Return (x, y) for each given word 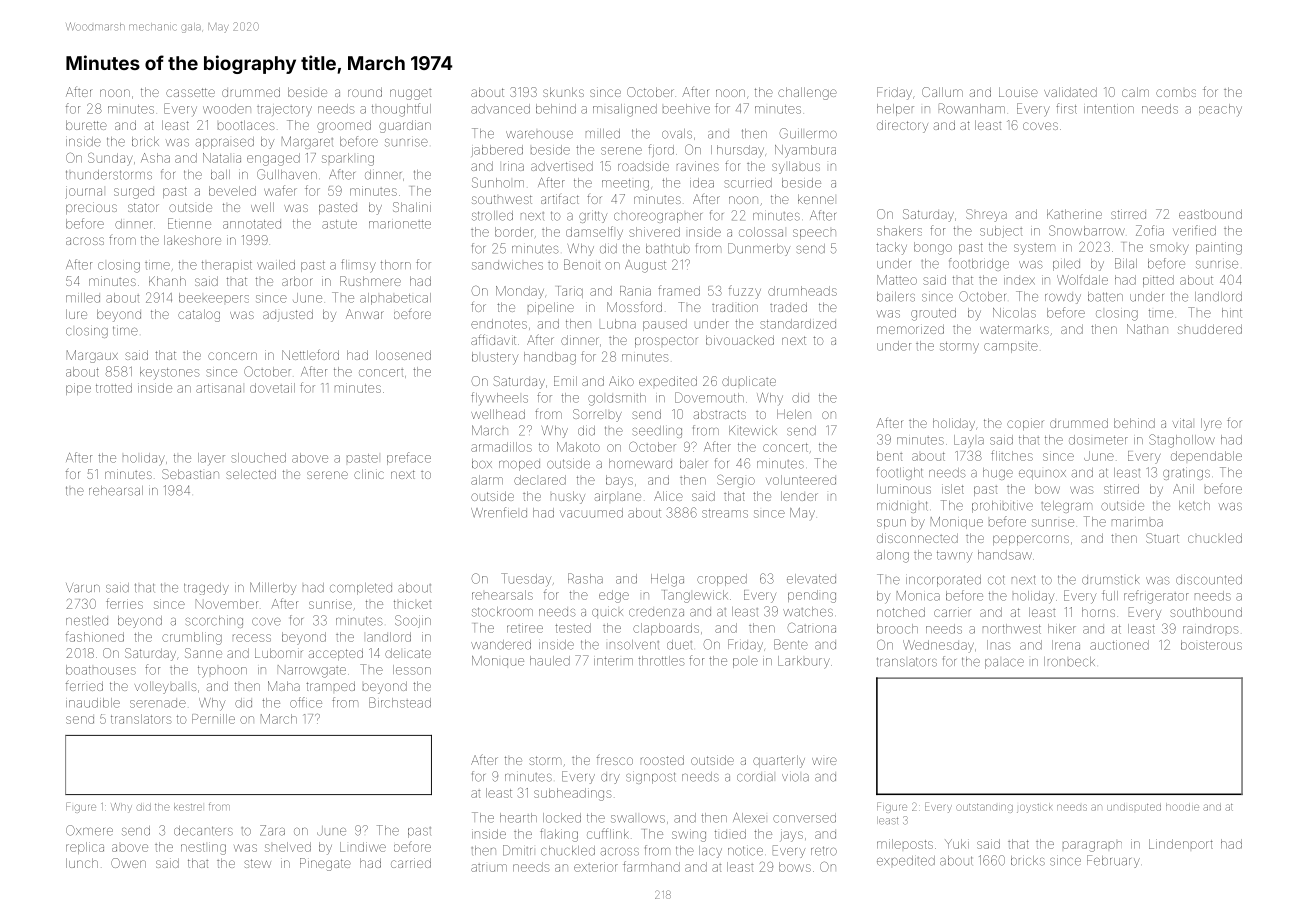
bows (795, 867)
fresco (615, 759)
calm (1135, 92)
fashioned (95, 636)
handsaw (1005, 555)
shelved (288, 847)
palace (1004, 664)
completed (361, 589)
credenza (656, 612)
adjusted (288, 315)
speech (814, 234)
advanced (500, 109)
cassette (190, 92)
